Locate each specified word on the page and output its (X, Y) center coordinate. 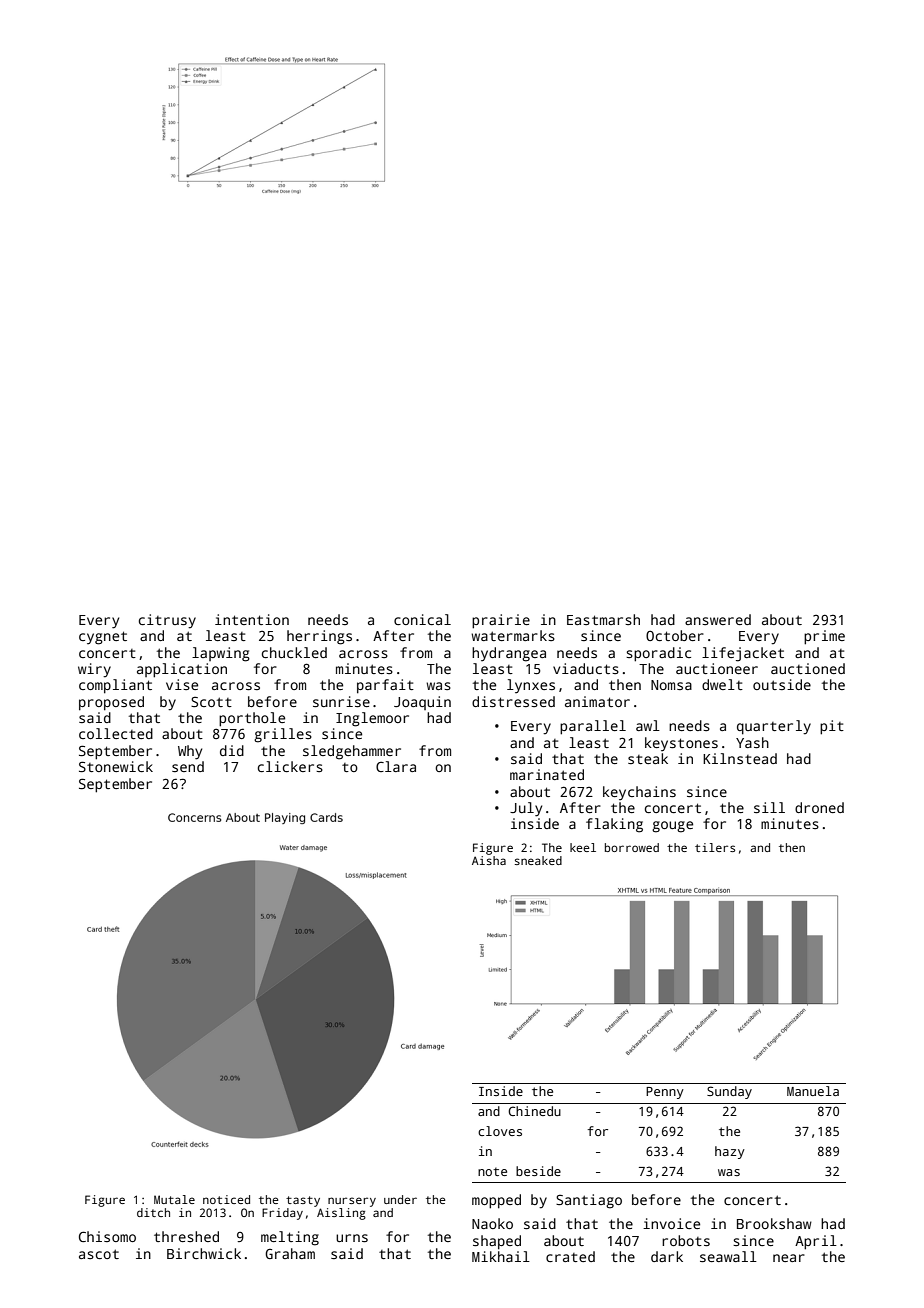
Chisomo (107, 1236)
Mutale (174, 1199)
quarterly (774, 727)
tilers (715, 847)
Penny (665, 1093)
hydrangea (509, 654)
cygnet (103, 638)
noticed (226, 1199)
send (188, 766)
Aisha (489, 860)
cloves (500, 1131)
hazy (730, 1152)
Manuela (813, 1091)
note (492, 1171)
